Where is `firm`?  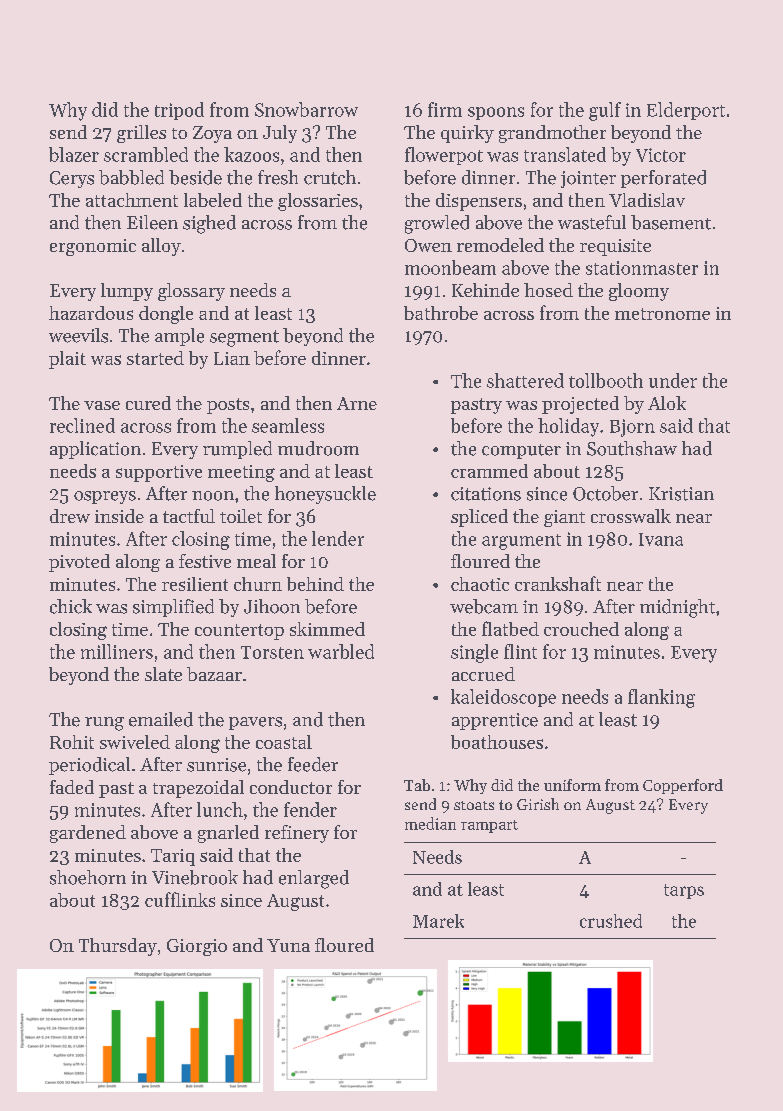
firm is located at coordinates (445, 109).
